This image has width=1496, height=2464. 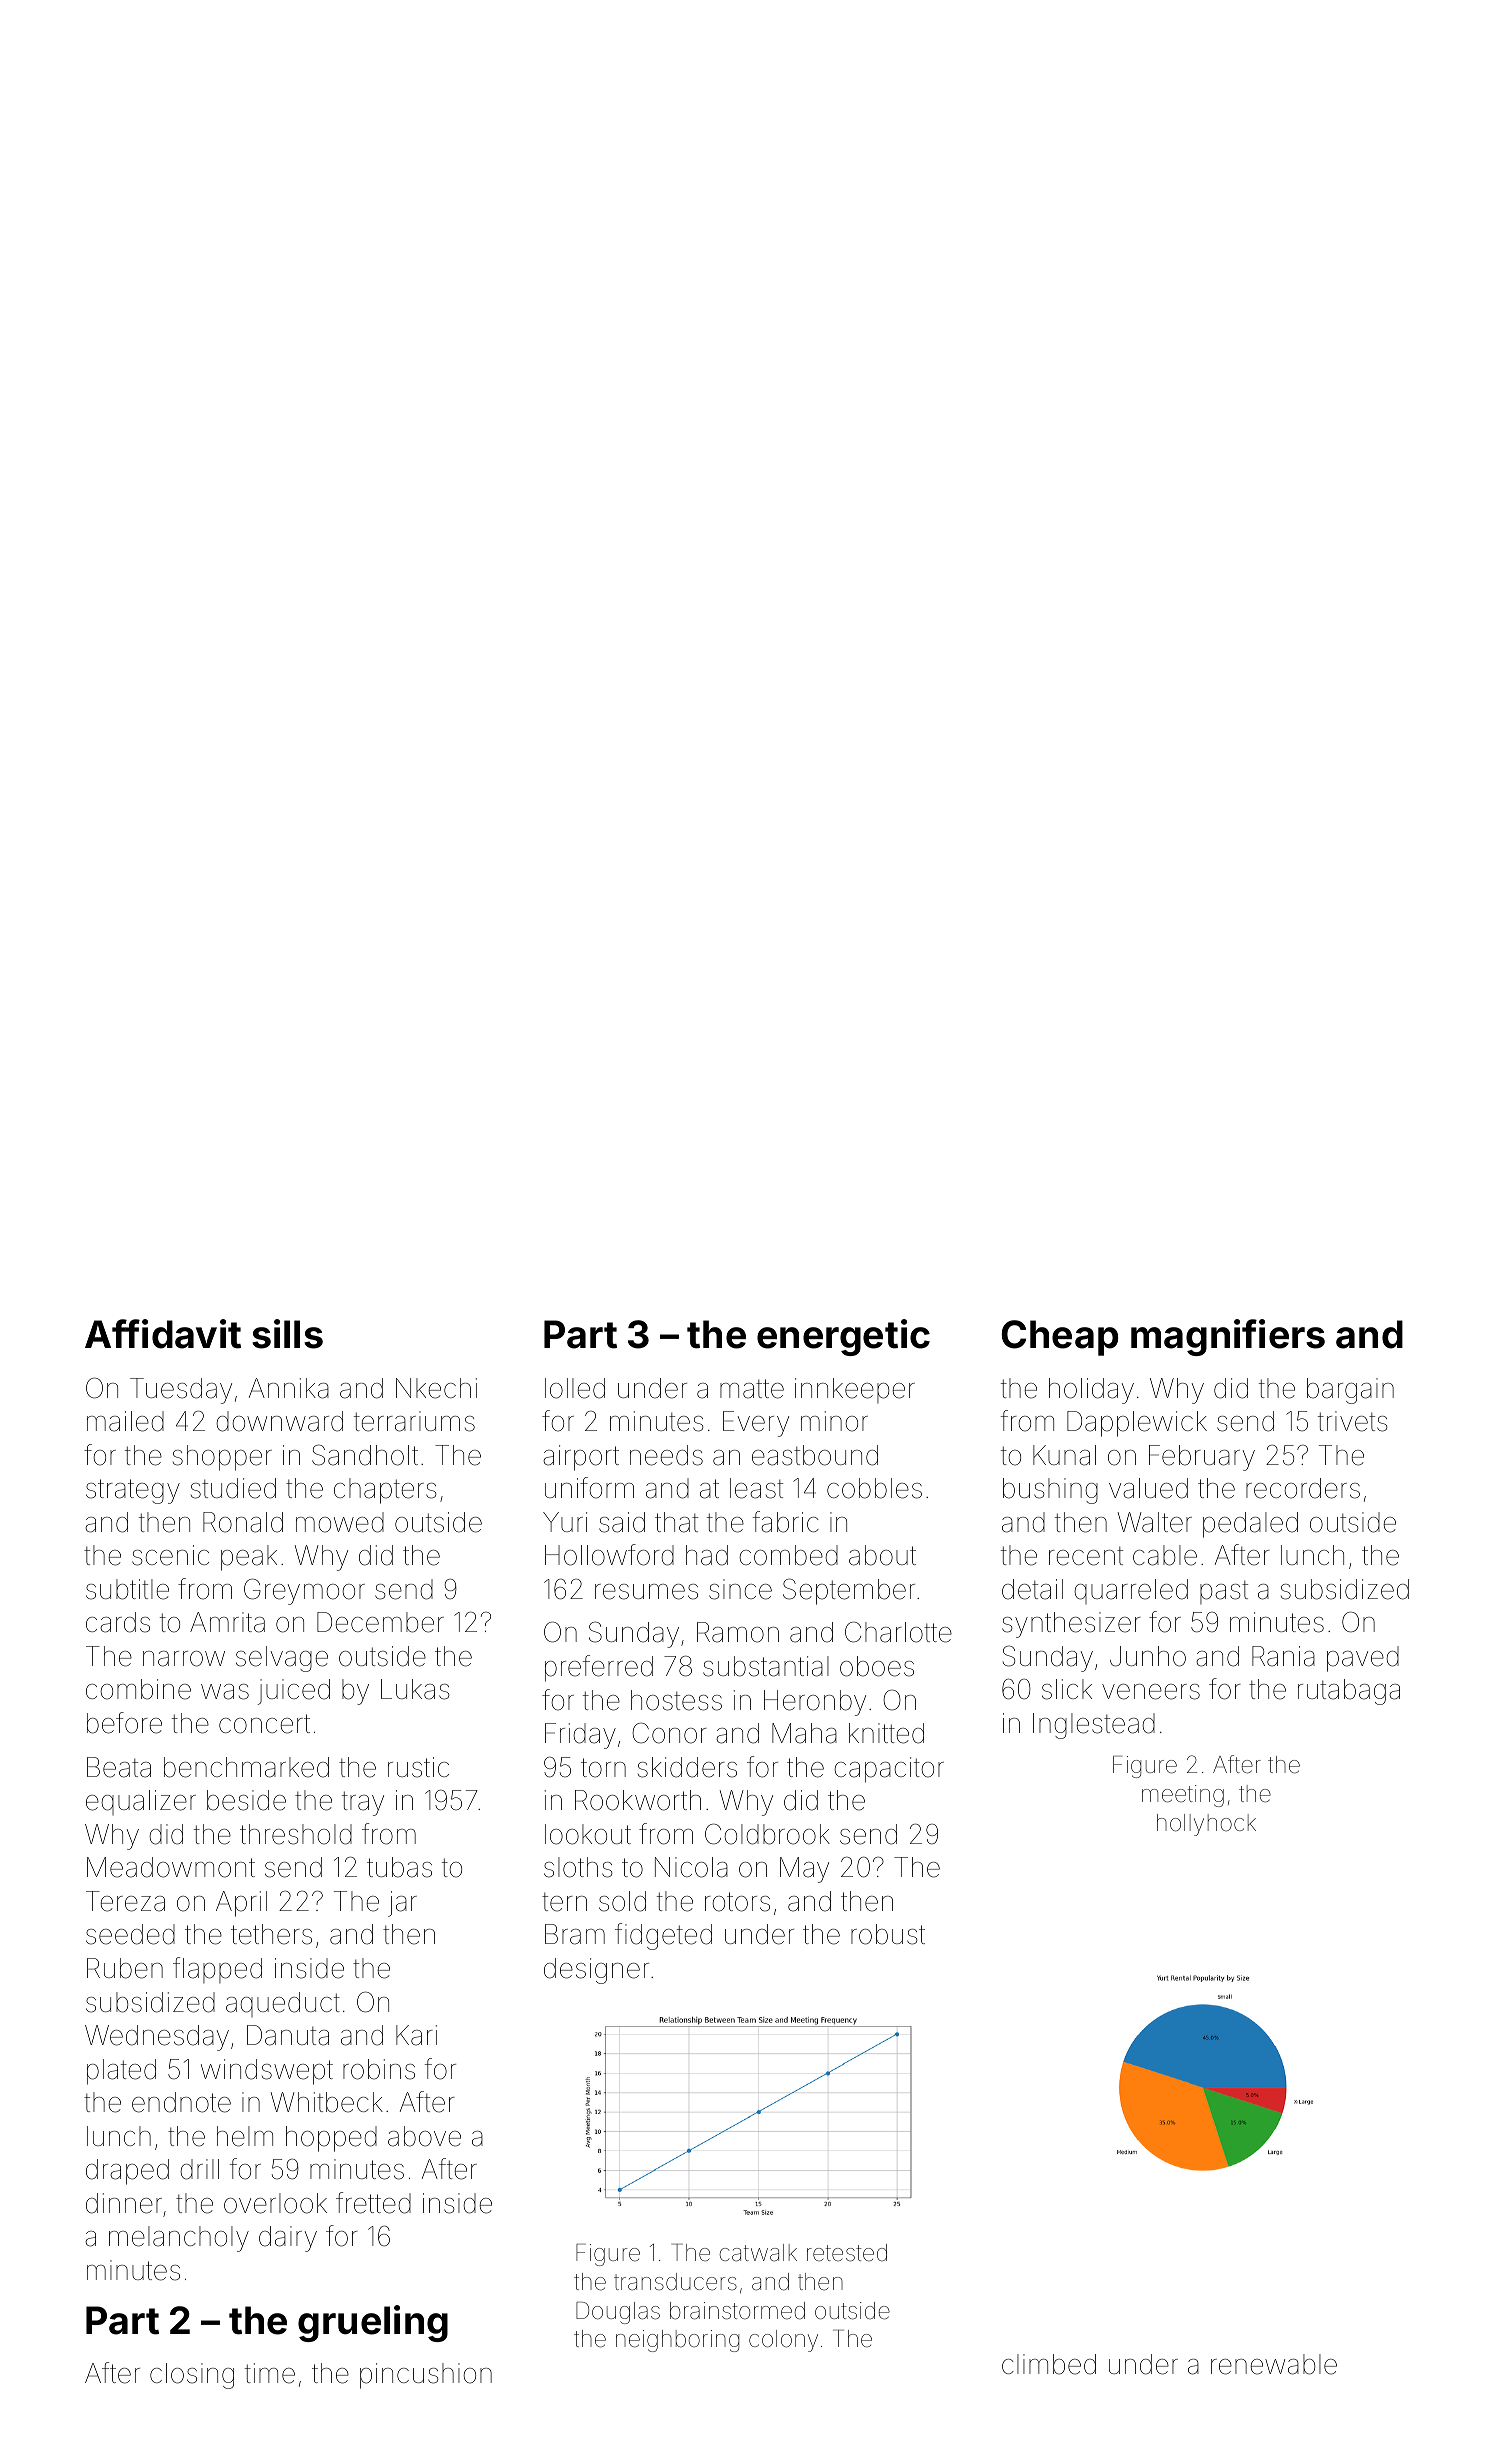 What do you see at coordinates (843, 1337) in the image?
I see `energetic` at bounding box center [843, 1337].
